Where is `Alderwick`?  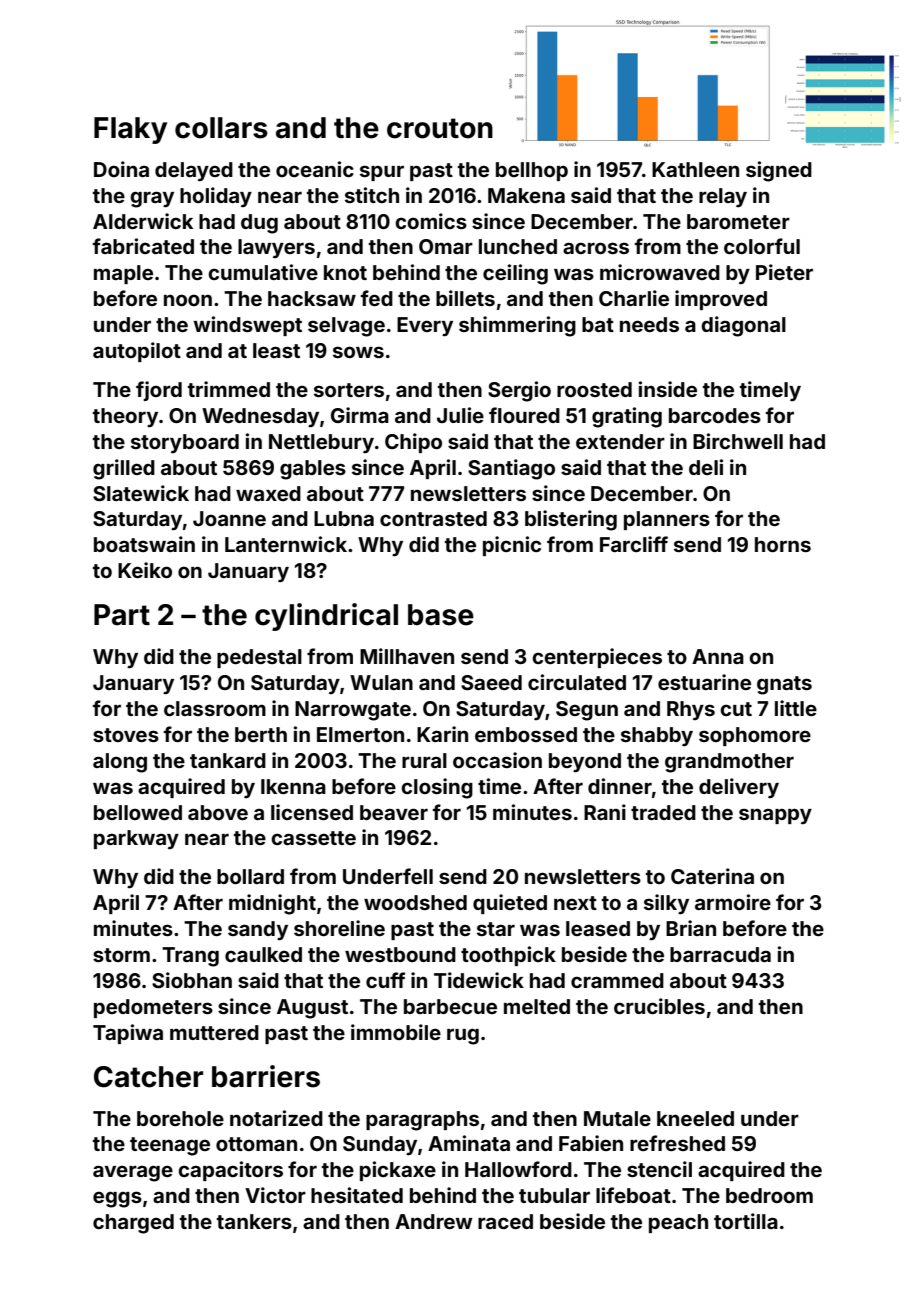
Alderwick is located at coordinates (143, 221).
